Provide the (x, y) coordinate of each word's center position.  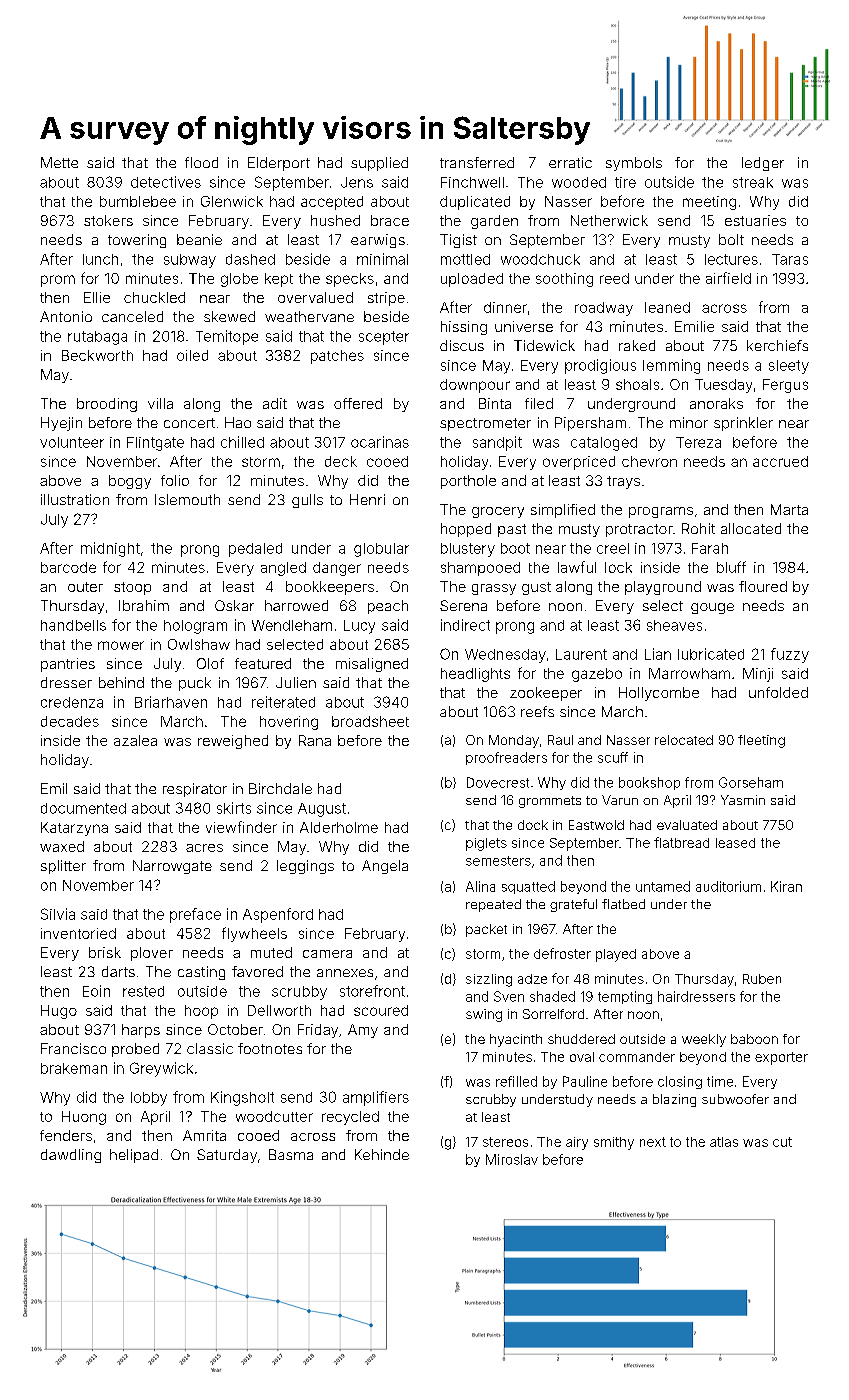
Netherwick (609, 220)
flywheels (254, 934)
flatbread (681, 842)
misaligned (372, 665)
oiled (192, 355)
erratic (570, 162)
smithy (614, 1143)
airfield (728, 278)
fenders (66, 1135)
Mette (59, 162)
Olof (210, 663)
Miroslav (512, 1159)
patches (337, 357)
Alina (480, 886)
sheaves (674, 625)
